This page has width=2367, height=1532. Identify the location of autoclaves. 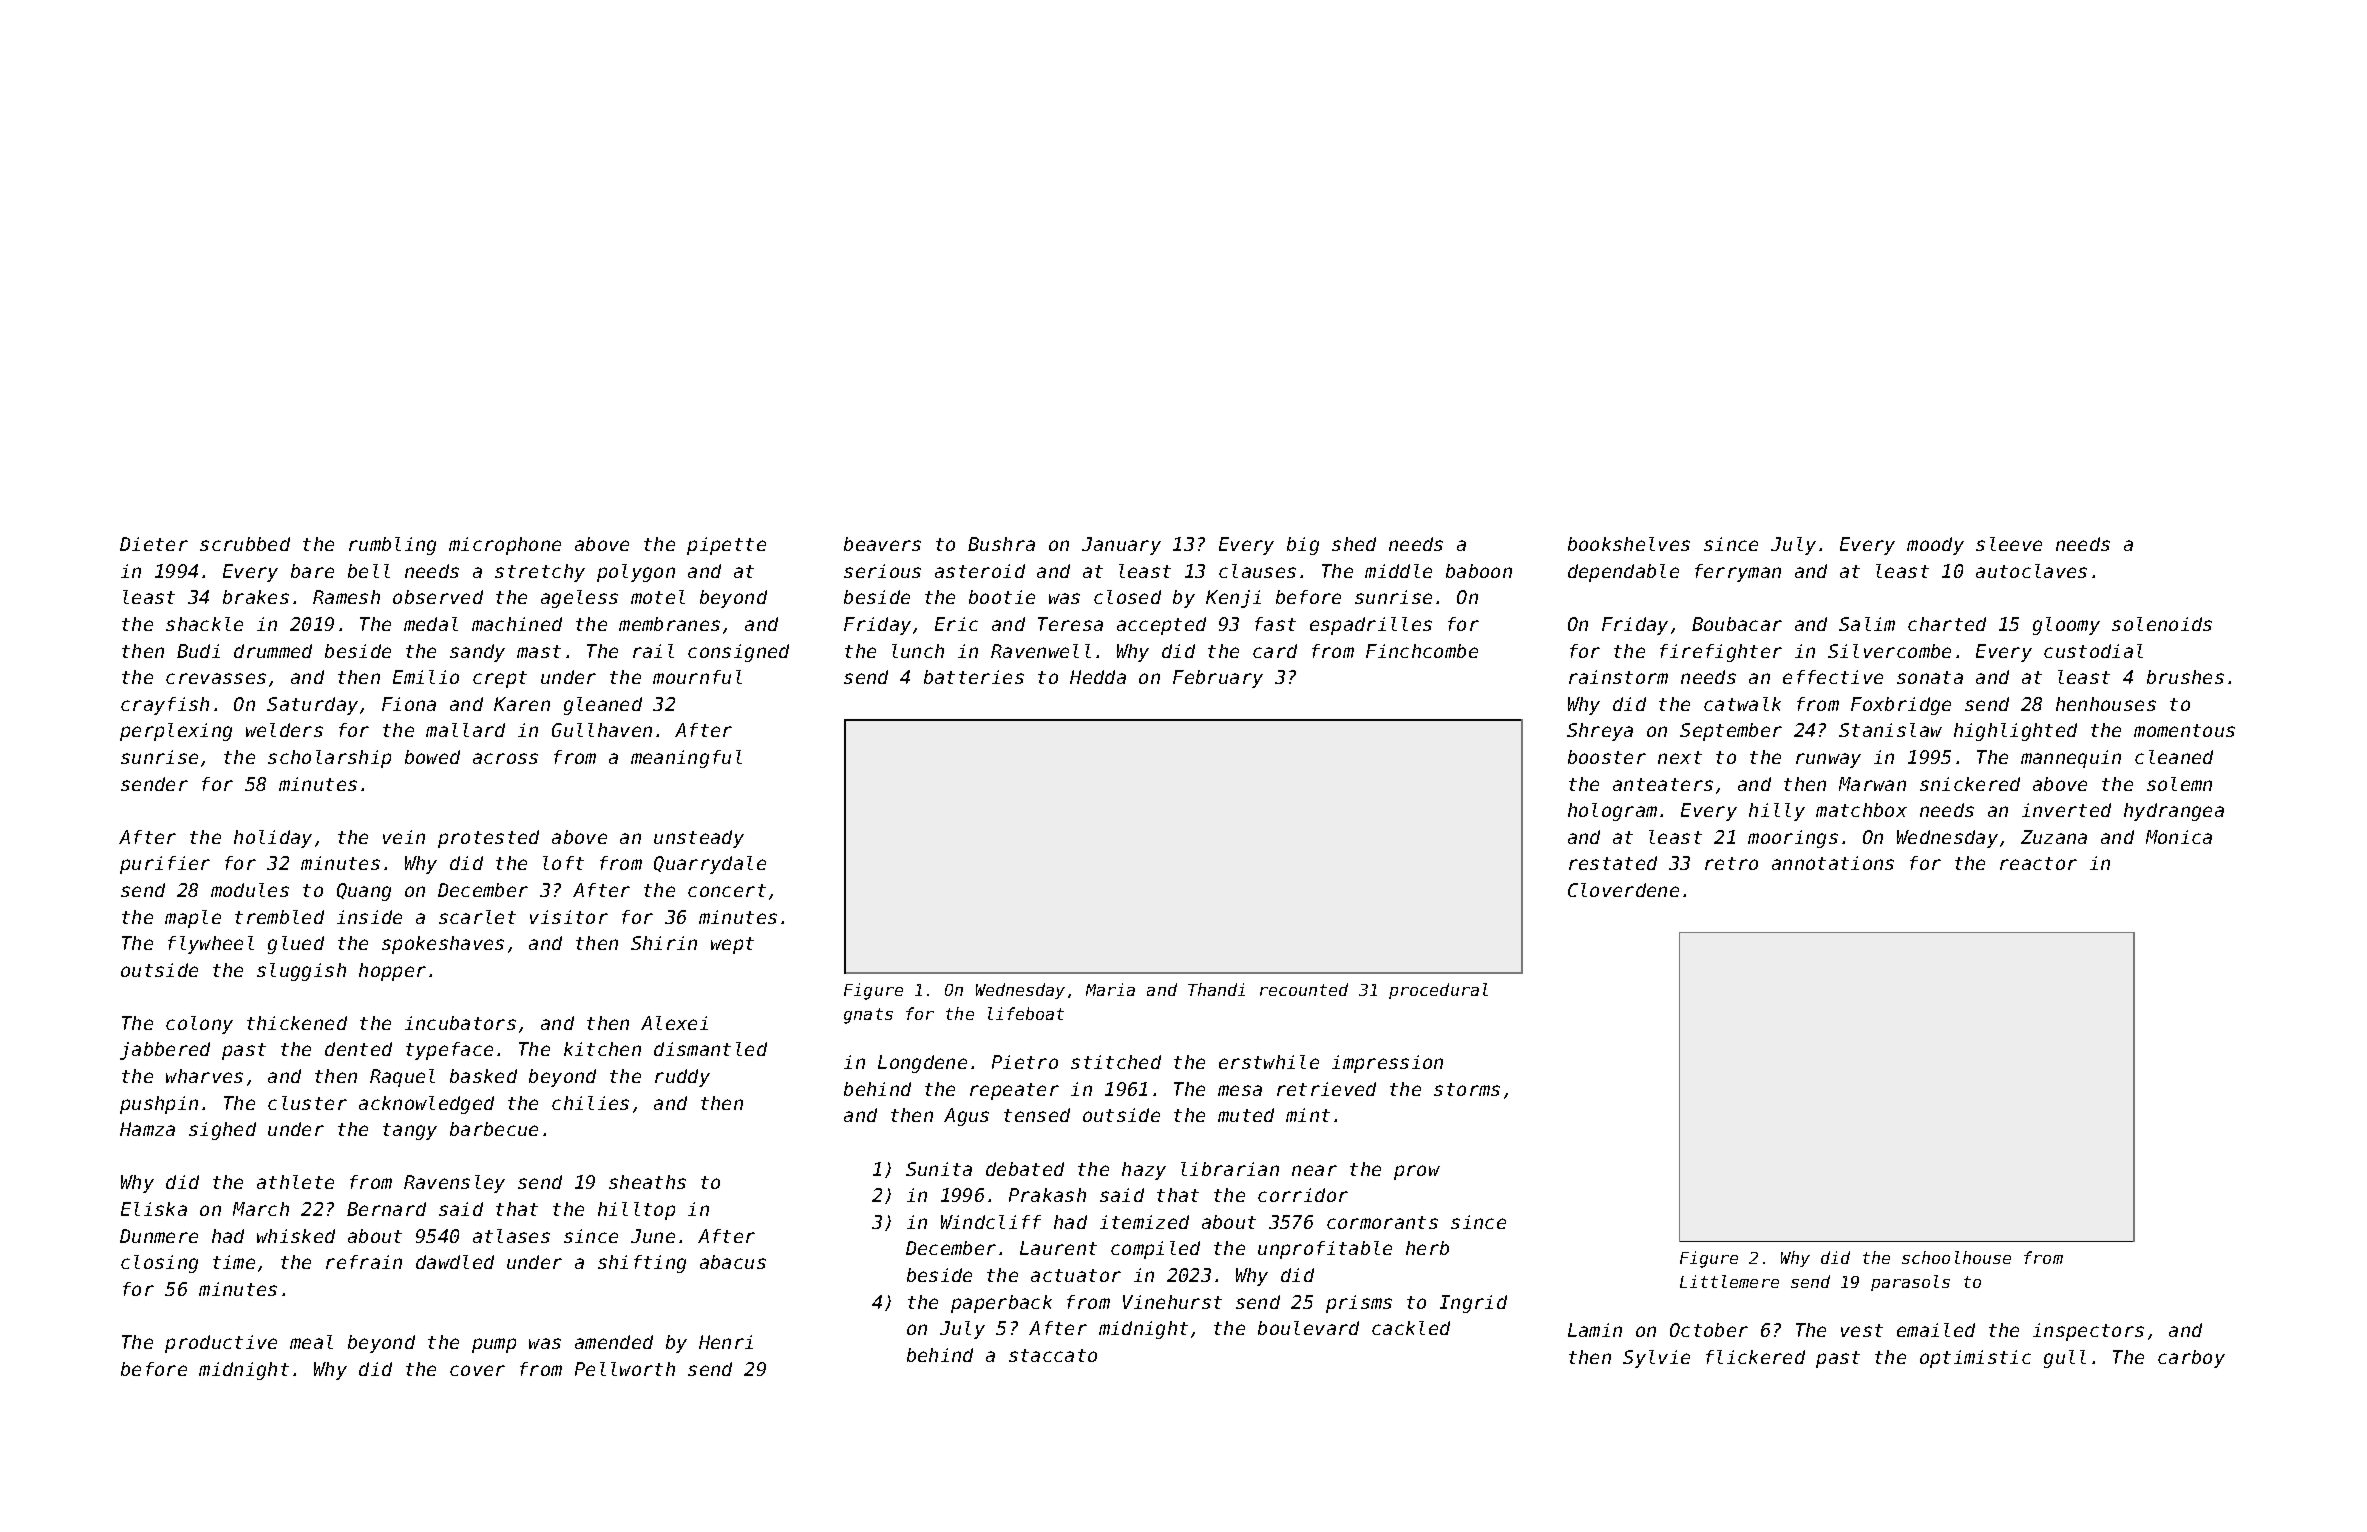
(2031, 571).
